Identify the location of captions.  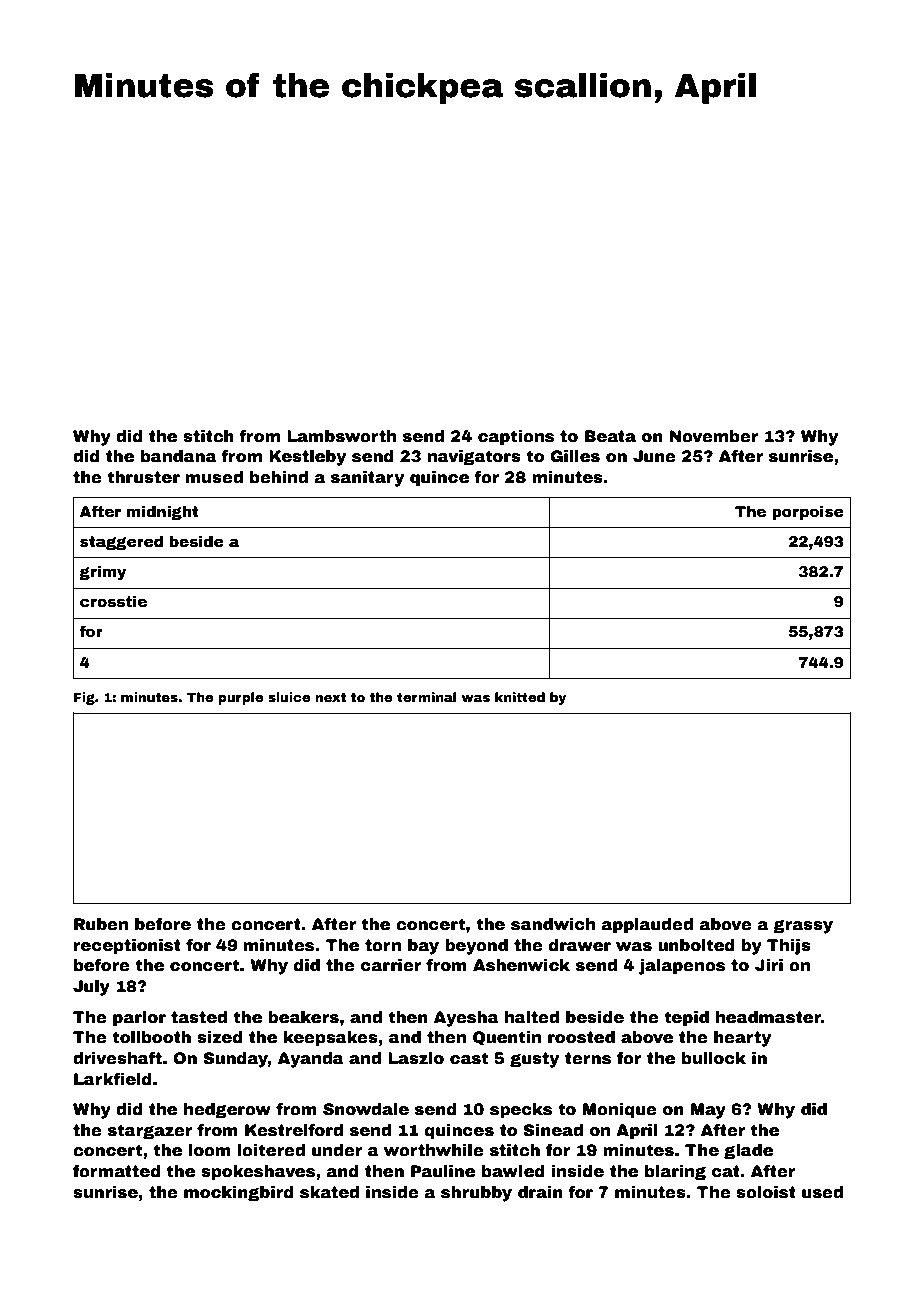
(516, 438).
